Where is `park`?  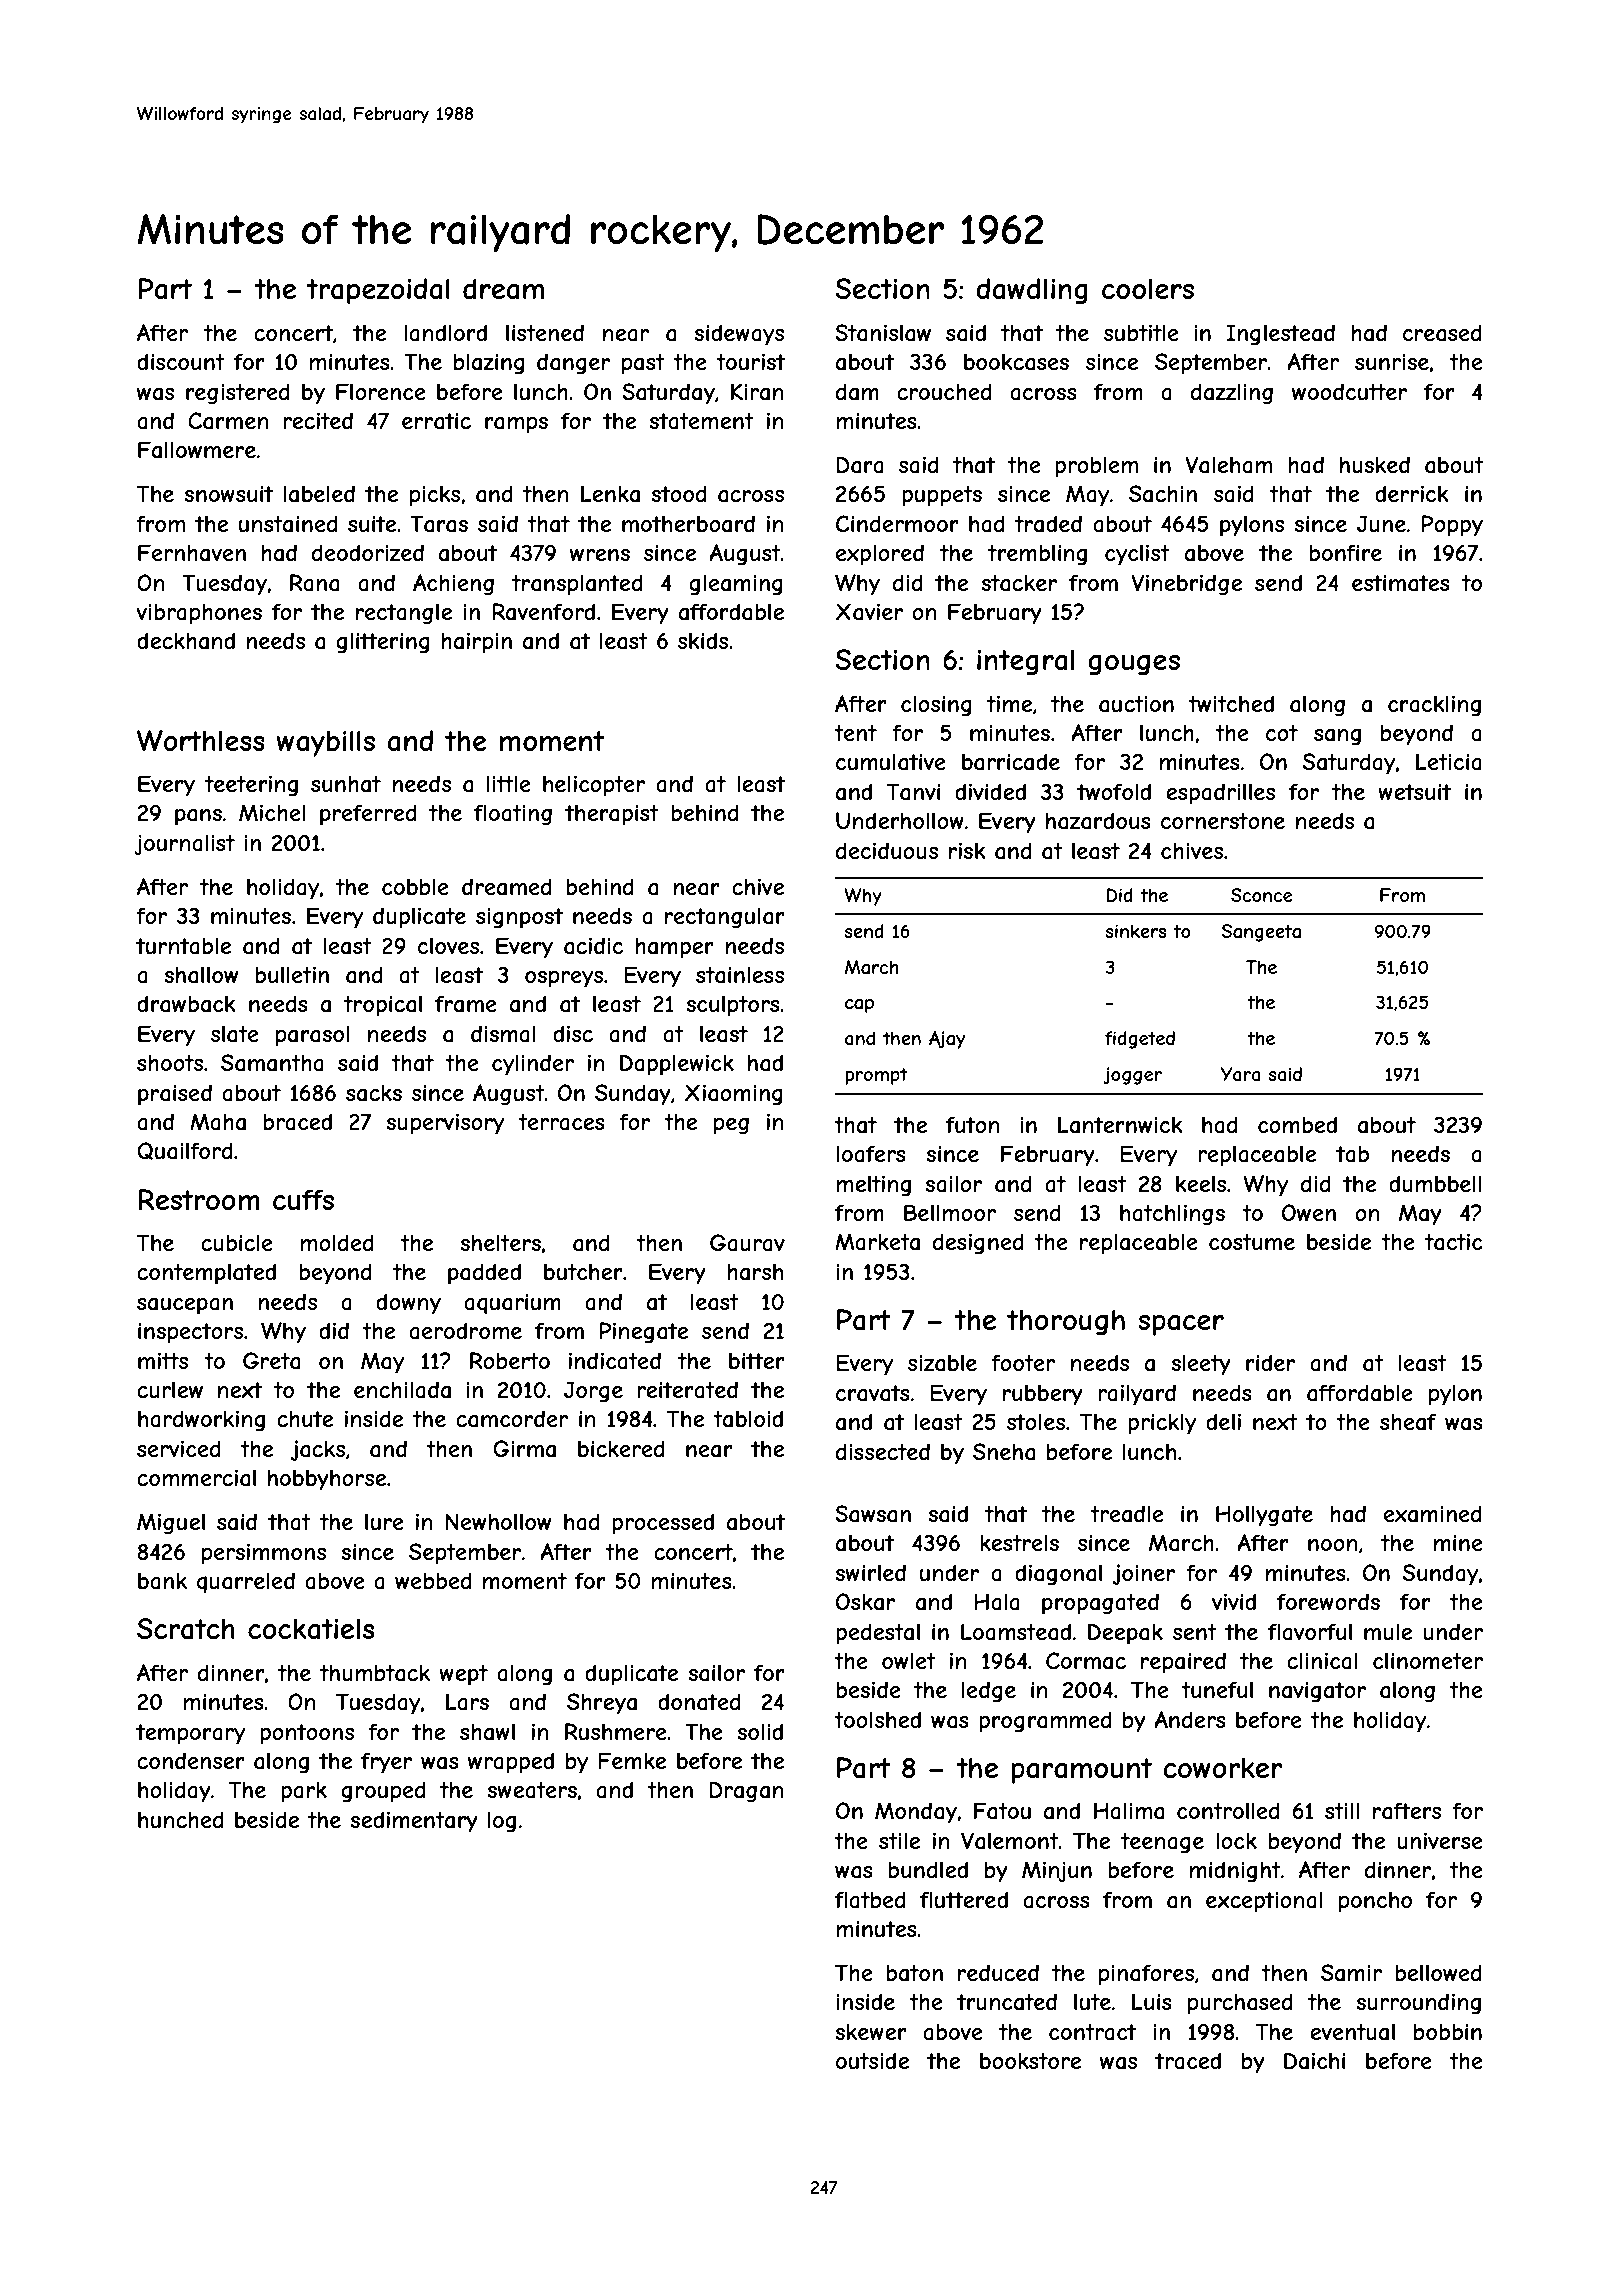
park is located at coordinates (304, 1792).
